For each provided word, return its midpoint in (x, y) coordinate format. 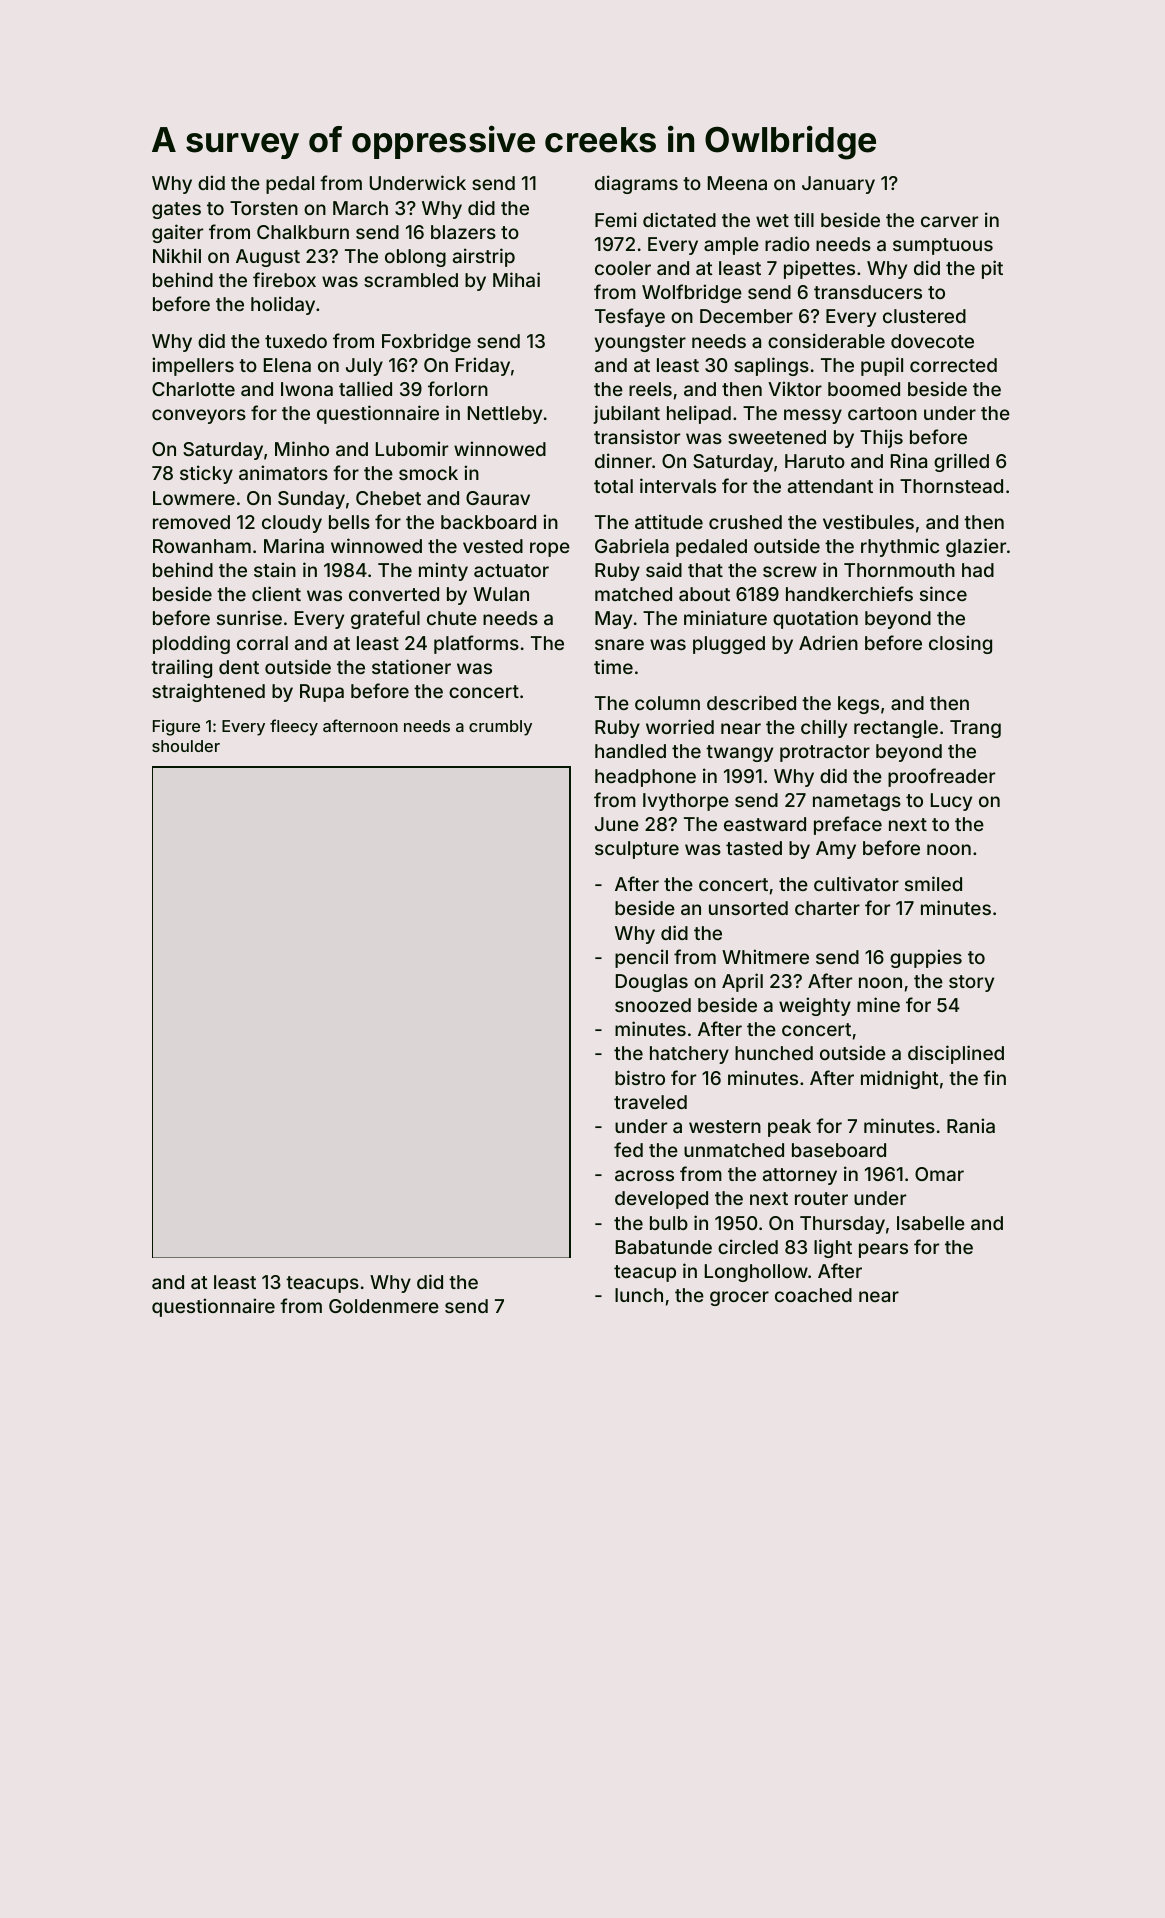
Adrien (828, 642)
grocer (739, 1298)
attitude (669, 521)
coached (813, 1295)
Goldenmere (384, 1306)
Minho (302, 448)
